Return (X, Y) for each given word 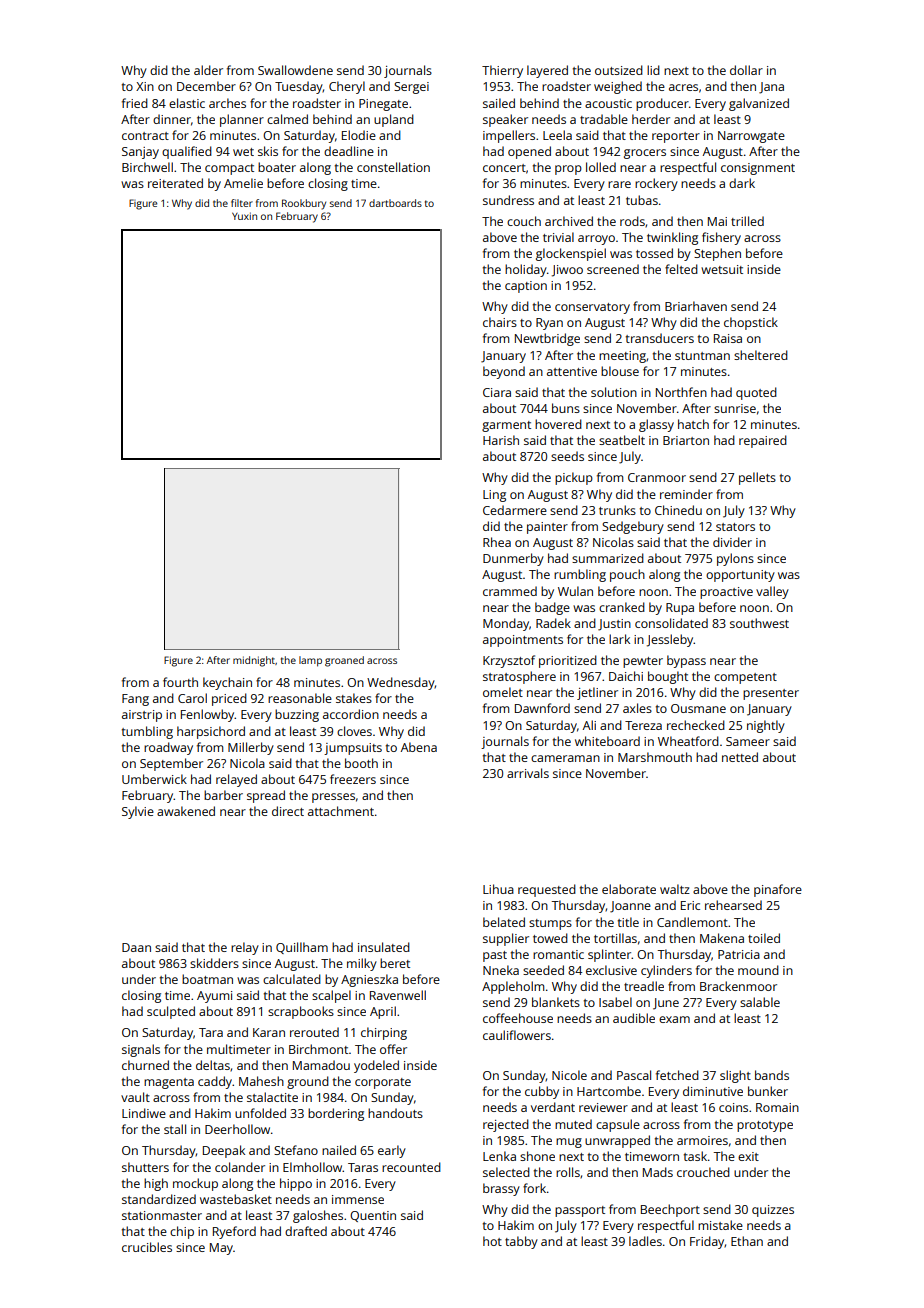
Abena (419, 747)
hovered (558, 424)
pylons (735, 559)
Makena (722, 938)
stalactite (272, 1097)
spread (266, 796)
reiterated (175, 183)
